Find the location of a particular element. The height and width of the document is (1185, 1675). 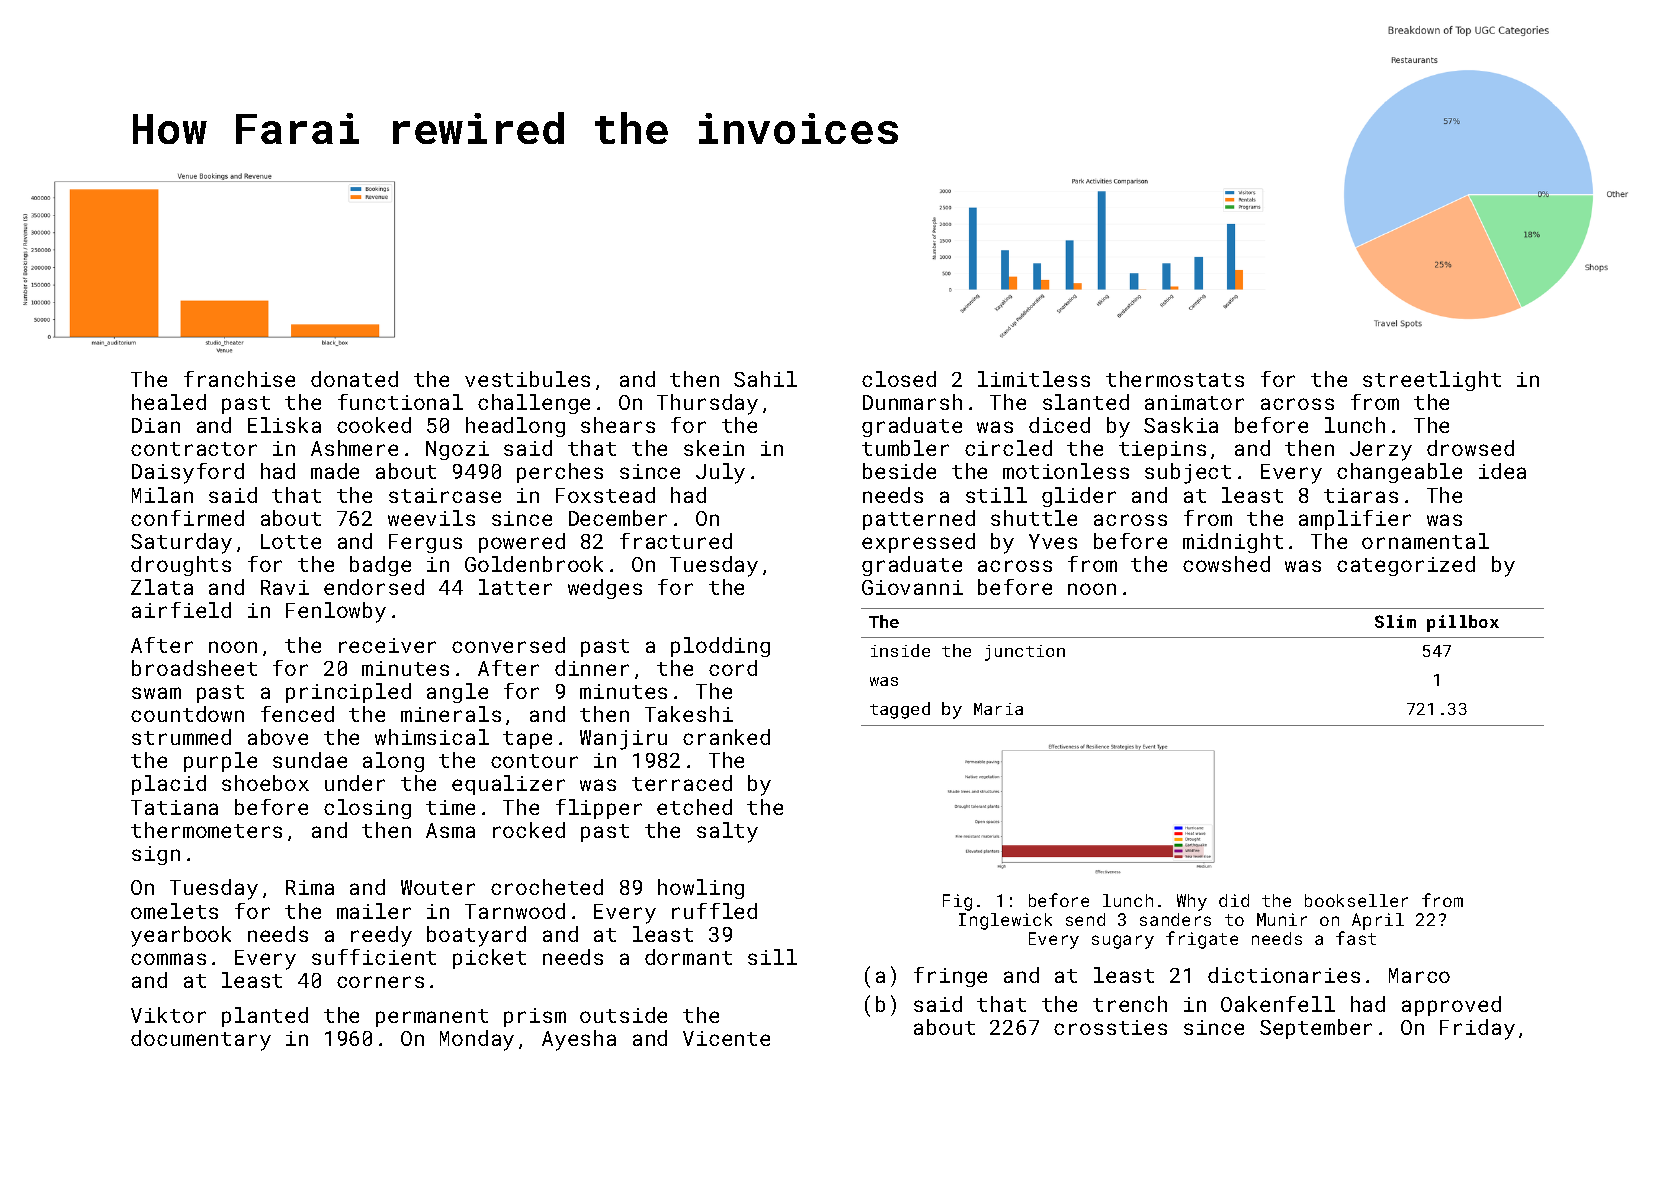

wedges is located at coordinates (605, 589).
